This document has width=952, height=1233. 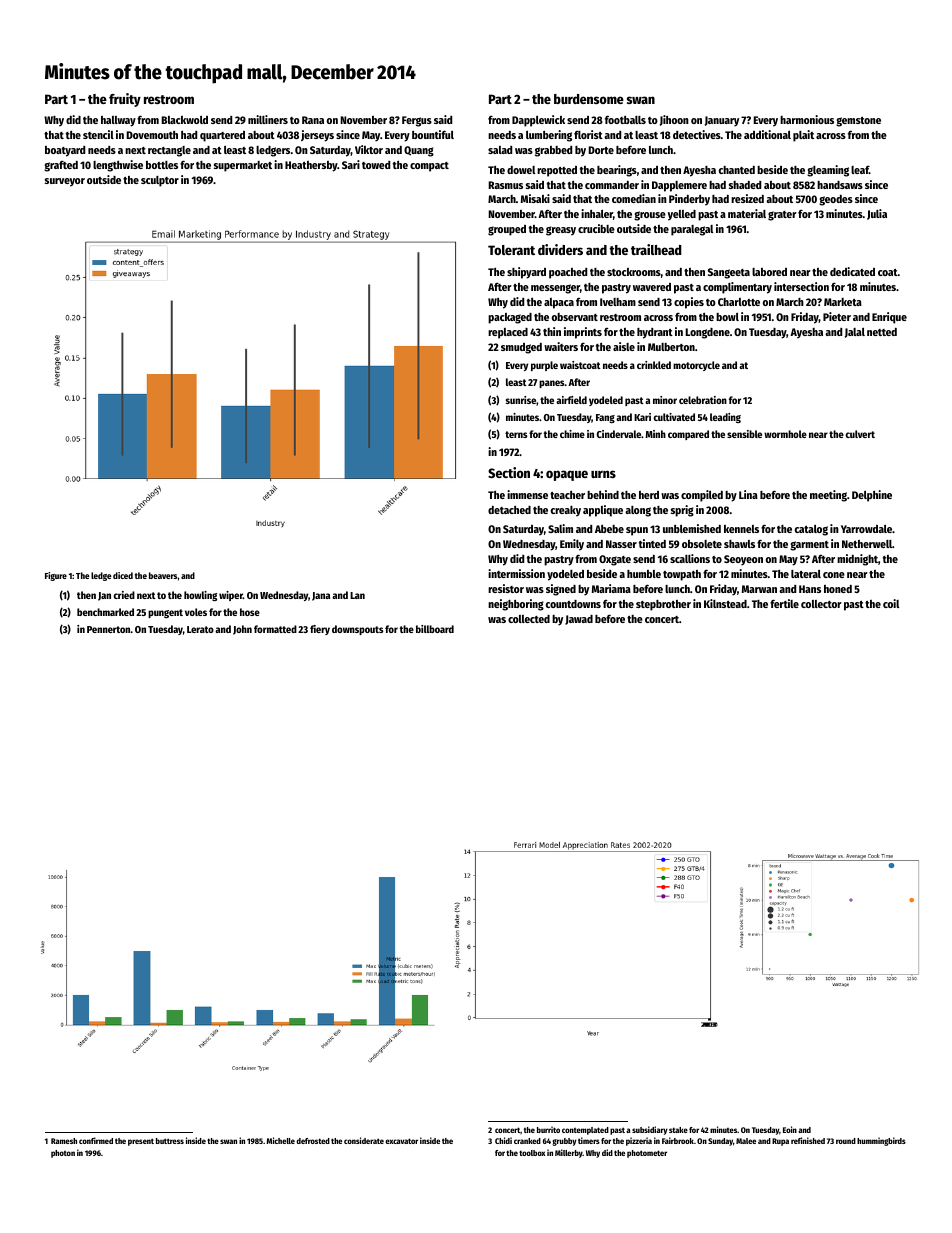 What do you see at coordinates (125, 100) in the document?
I see `fruity` at bounding box center [125, 100].
